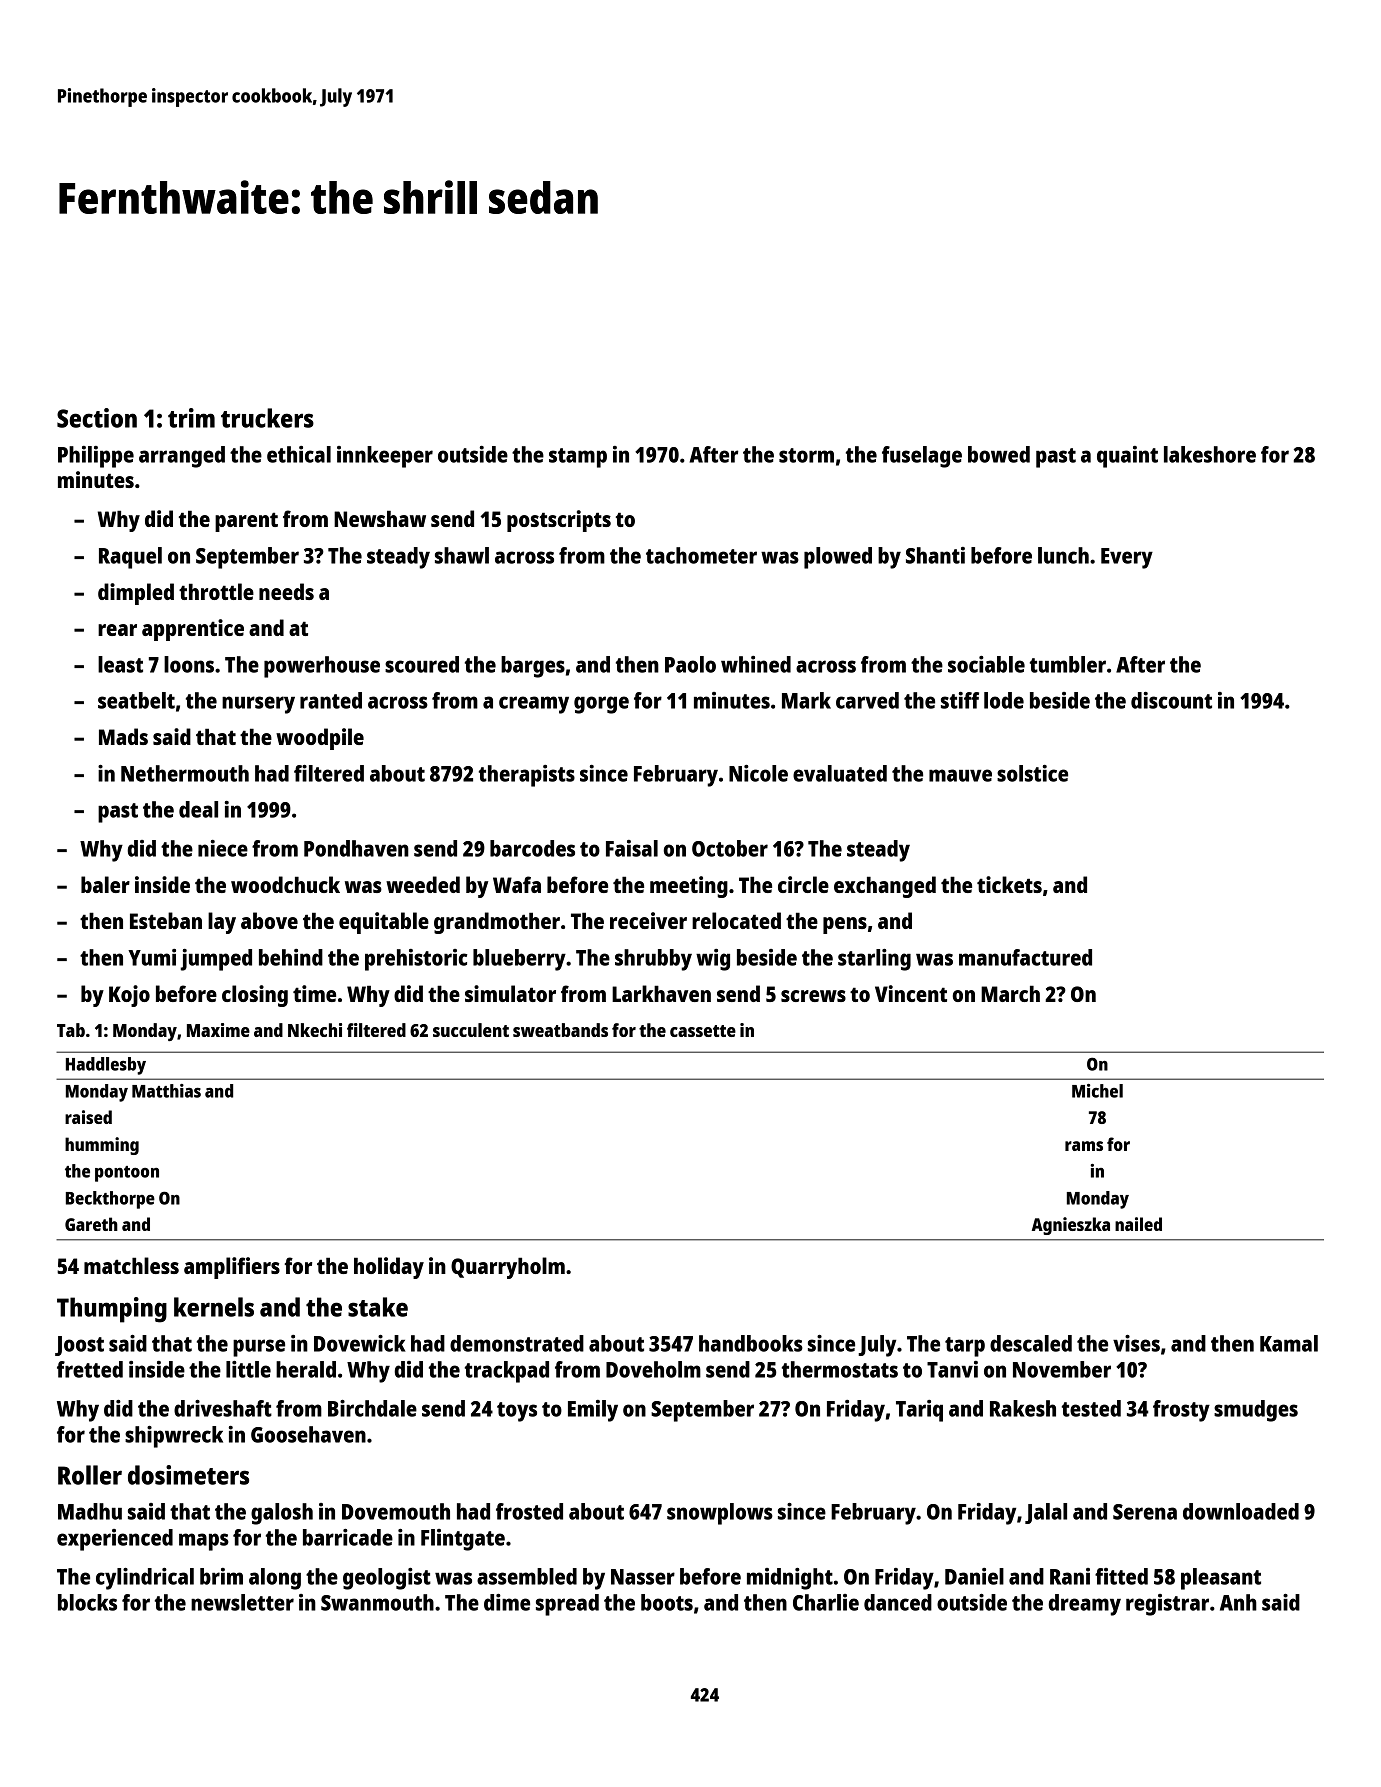 This document has height=1787, width=1381. I want to click on Every, so click(1127, 558).
